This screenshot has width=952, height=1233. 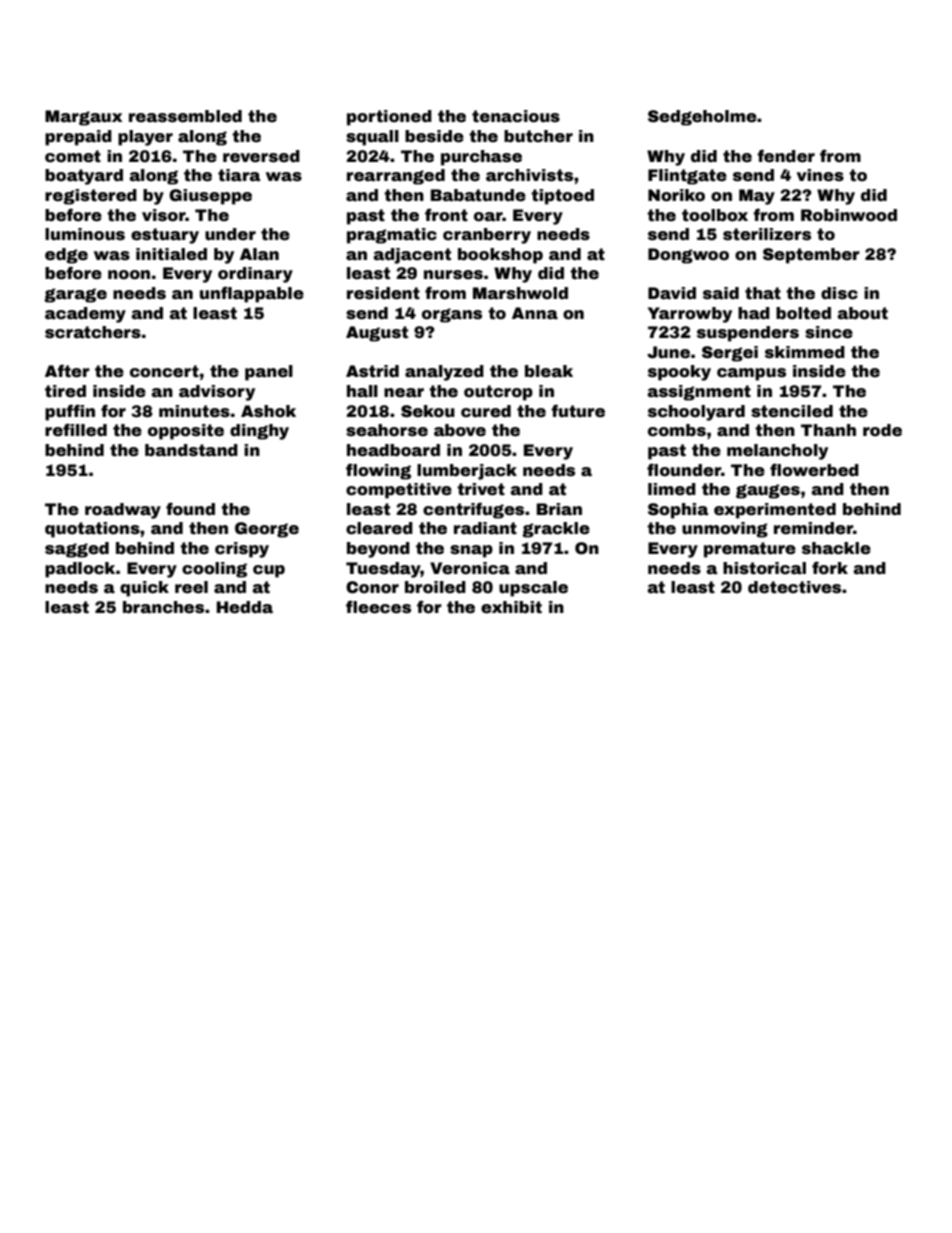 What do you see at coordinates (820, 175) in the screenshot?
I see `vines` at bounding box center [820, 175].
